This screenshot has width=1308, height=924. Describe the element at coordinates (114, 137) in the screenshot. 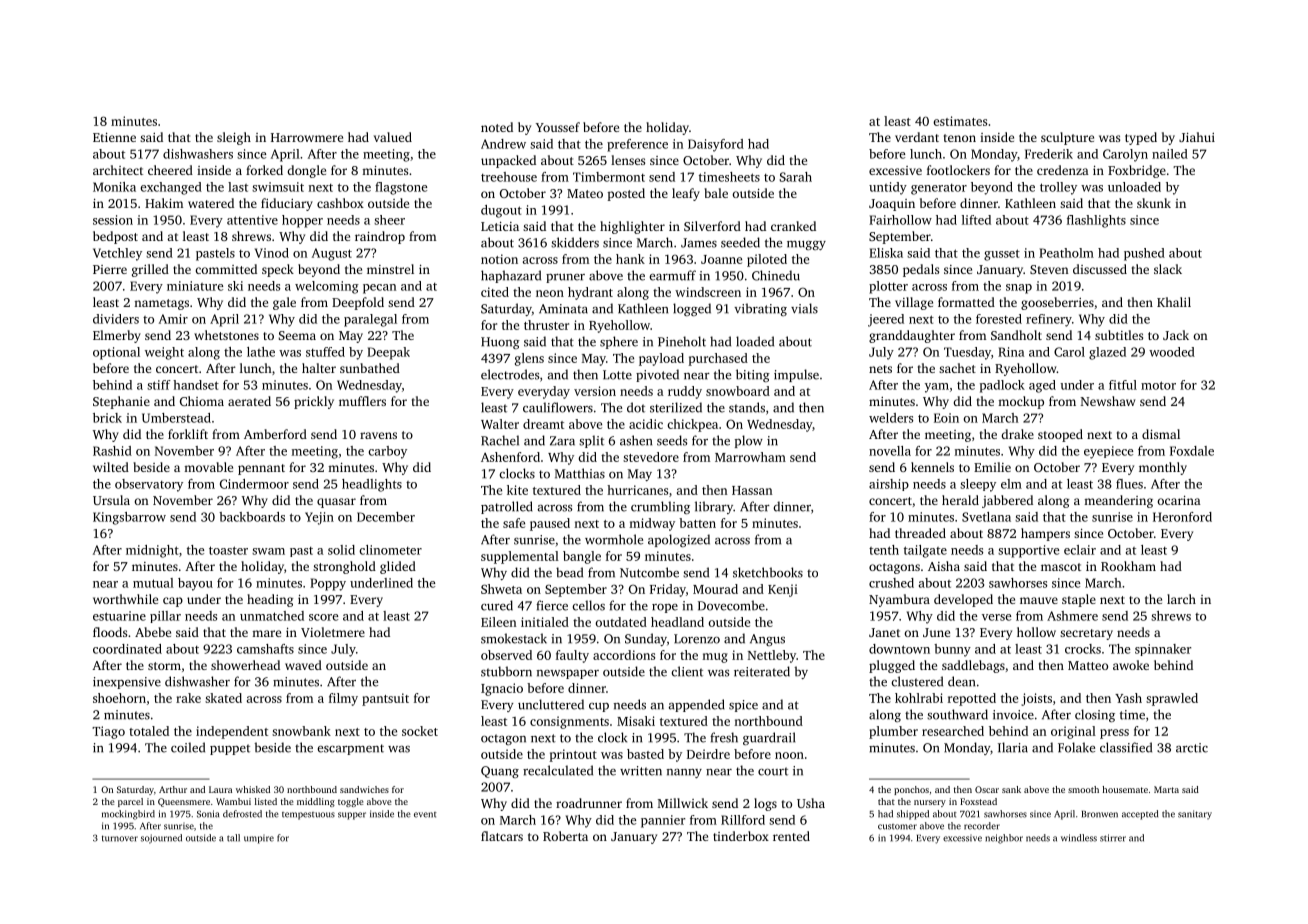

I see `Etienne` at that location.
